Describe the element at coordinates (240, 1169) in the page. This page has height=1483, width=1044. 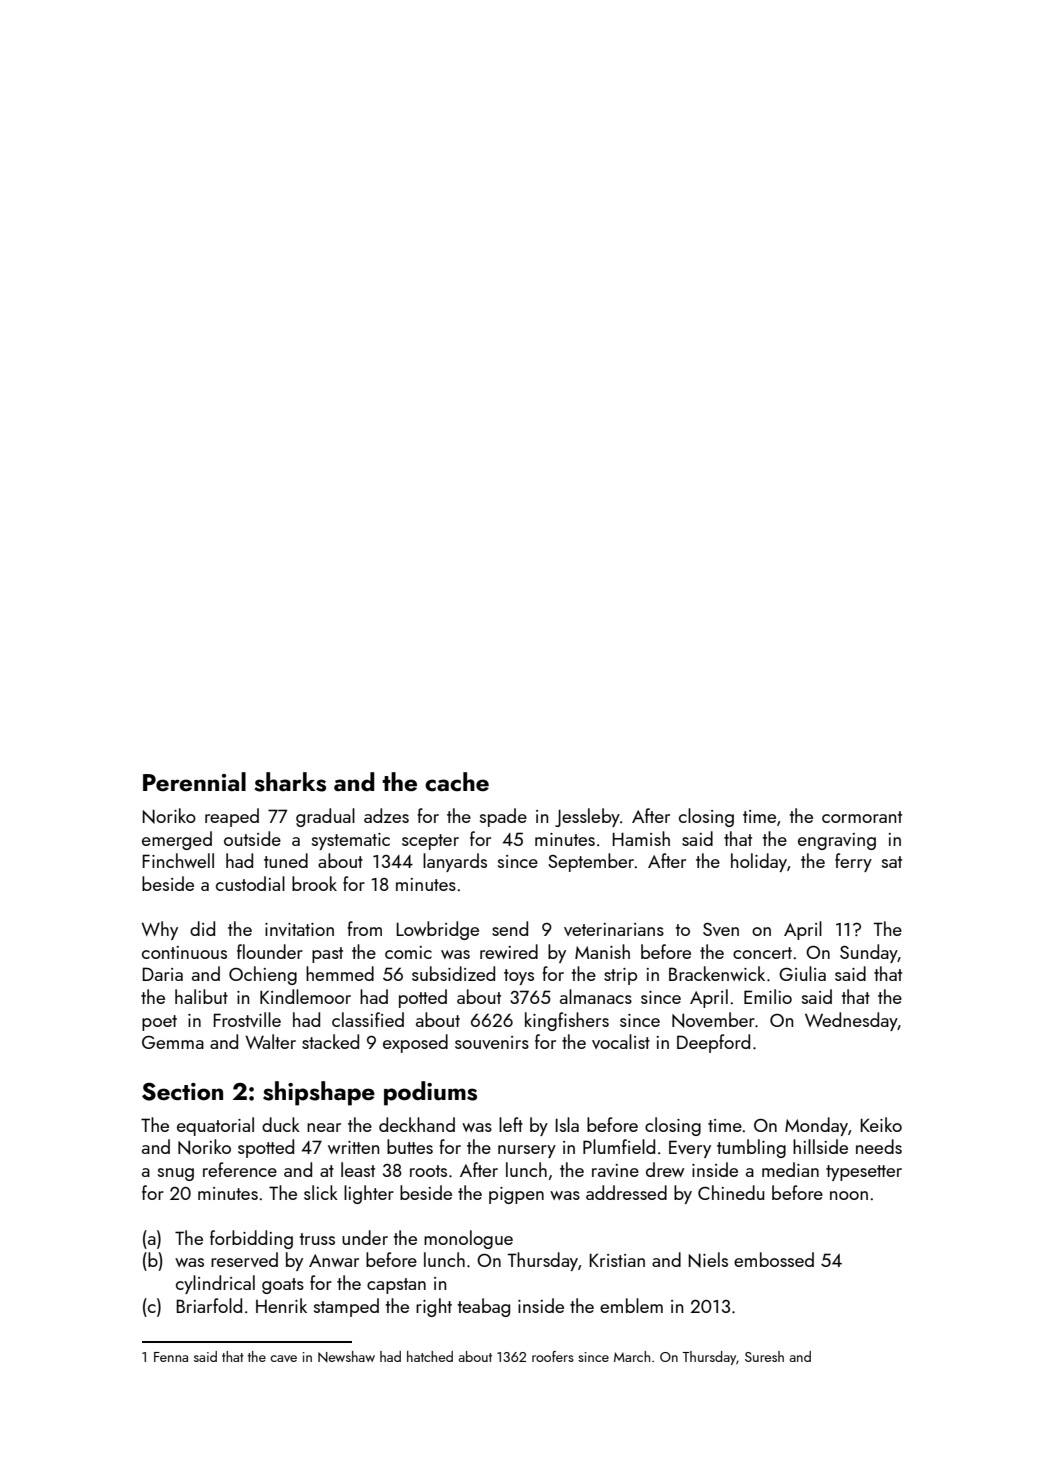
I see `reference` at that location.
